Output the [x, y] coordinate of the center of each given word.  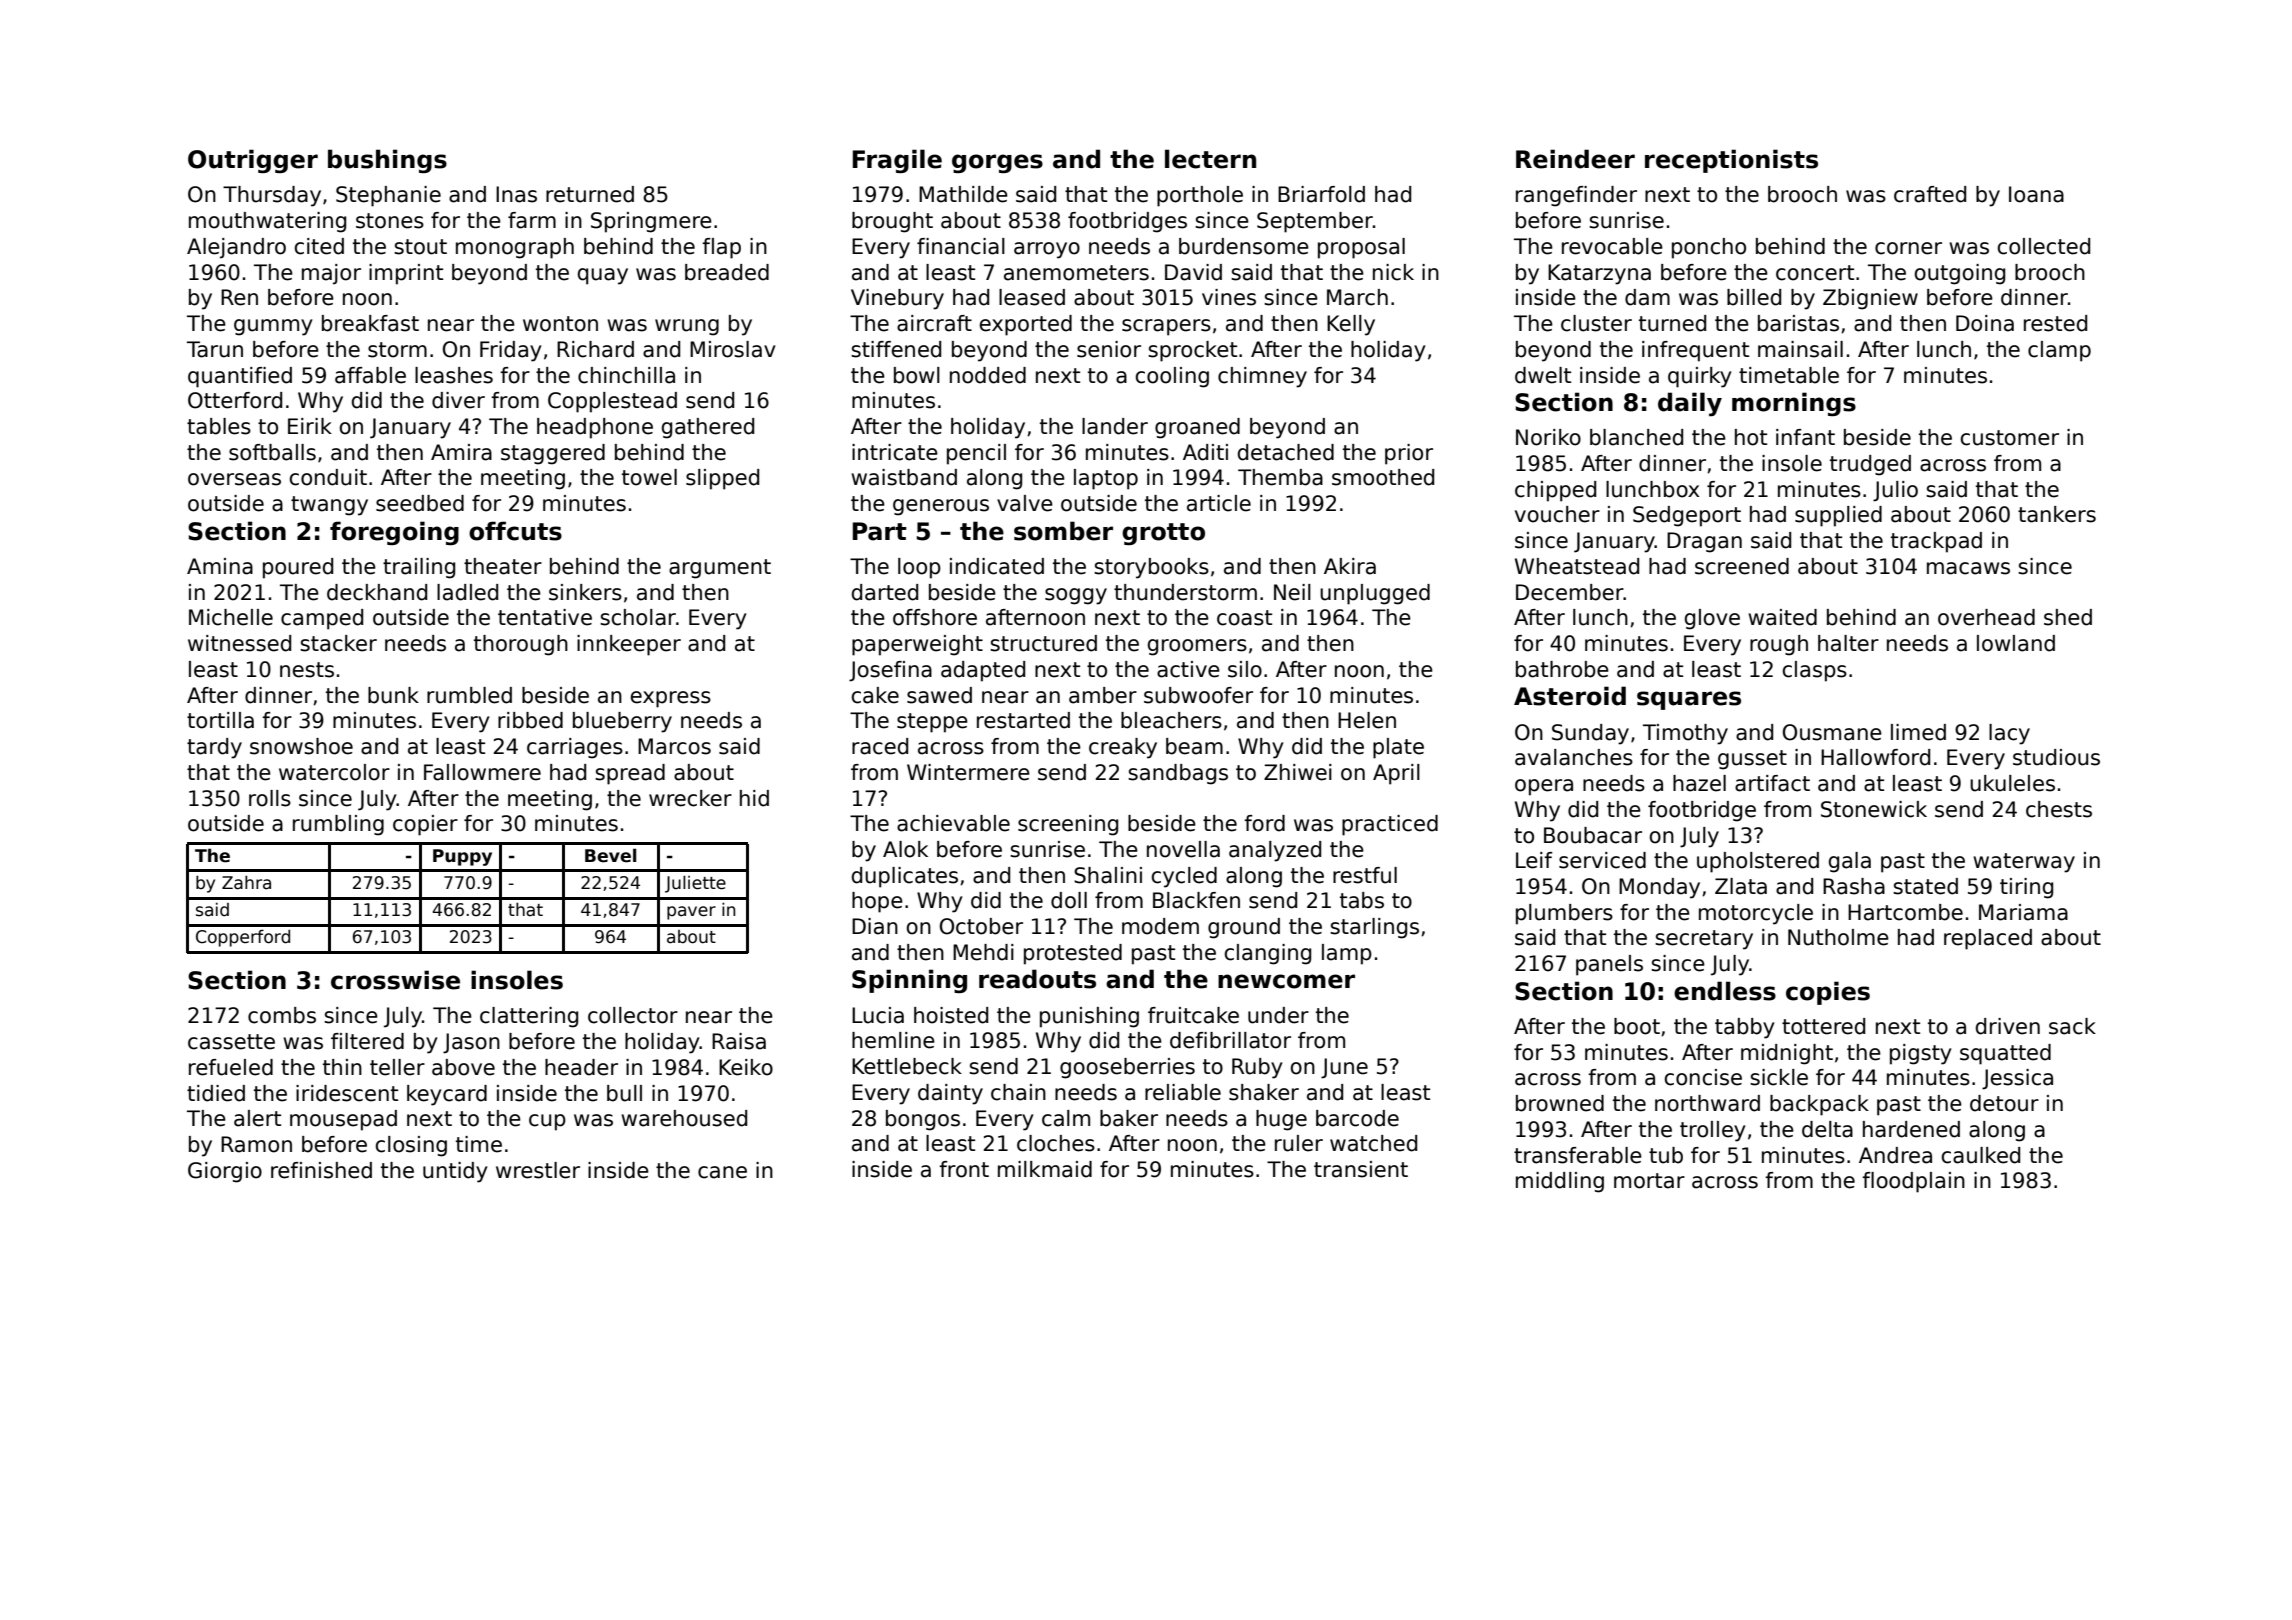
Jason [471, 1043]
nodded [988, 375]
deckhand [377, 592]
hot [1751, 437]
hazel [1699, 783]
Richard [595, 349]
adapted [983, 671]
